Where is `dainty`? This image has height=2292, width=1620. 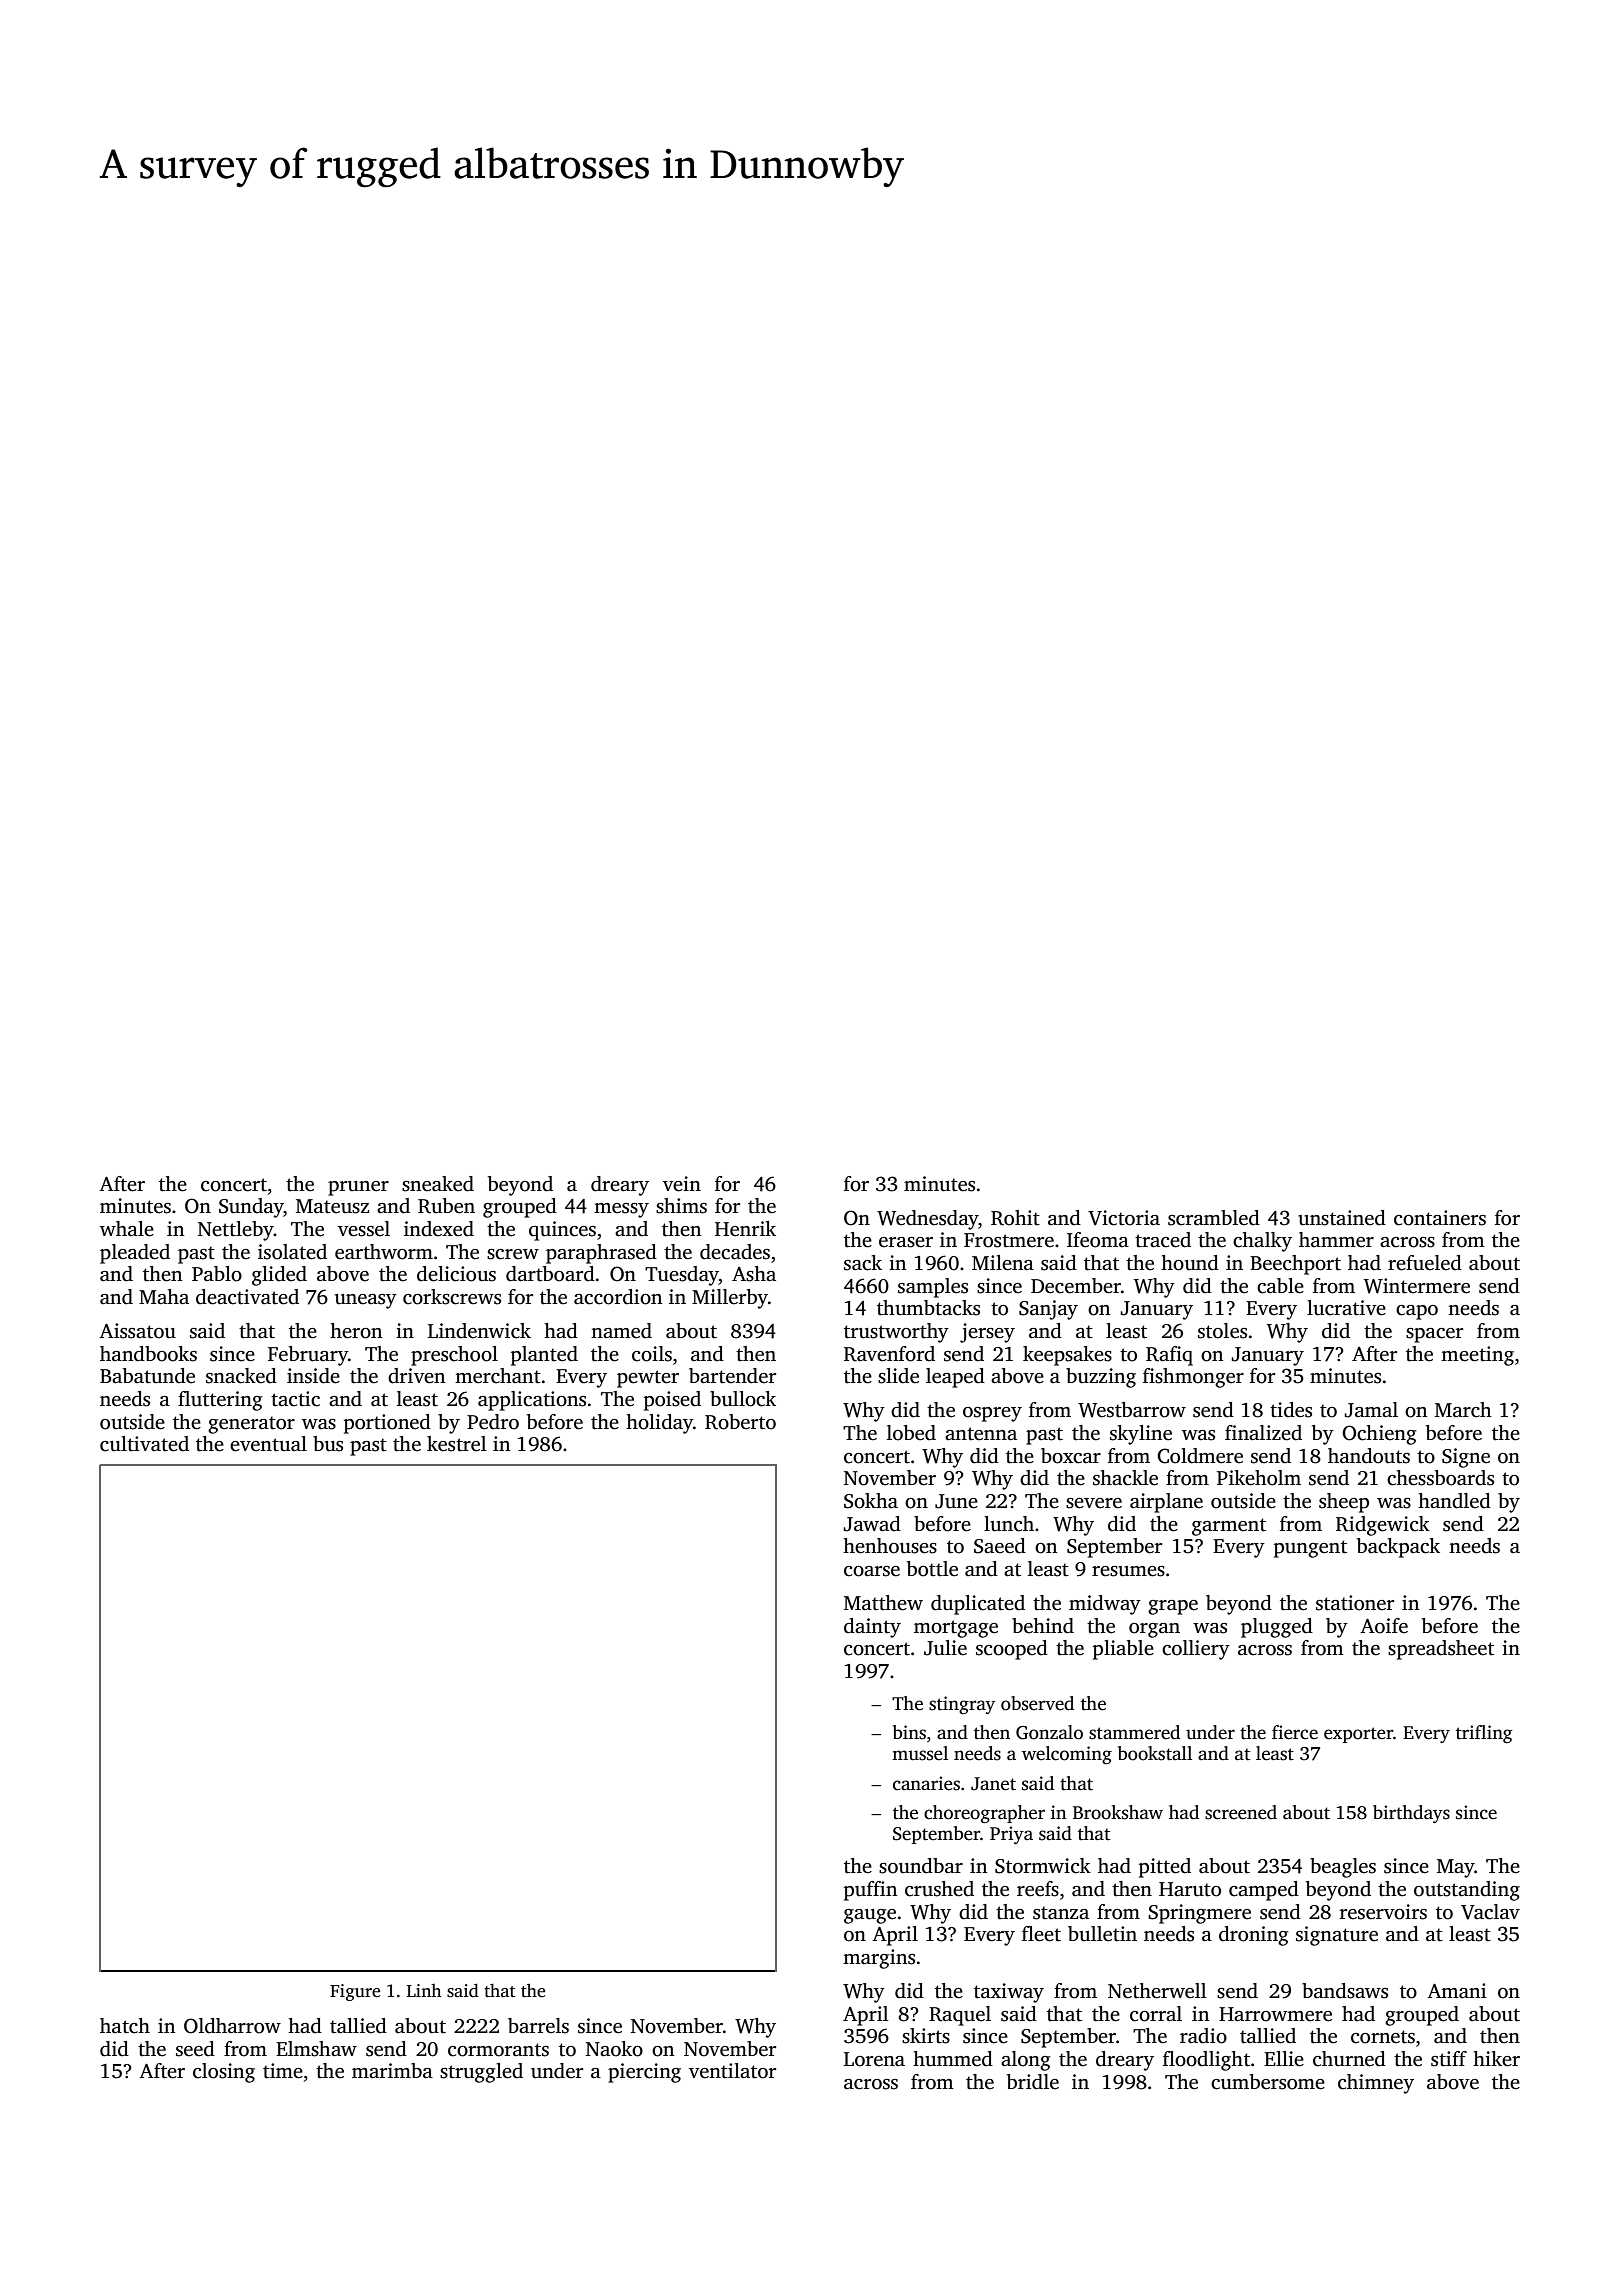 dainty is located at coordinates (872, 1628).
